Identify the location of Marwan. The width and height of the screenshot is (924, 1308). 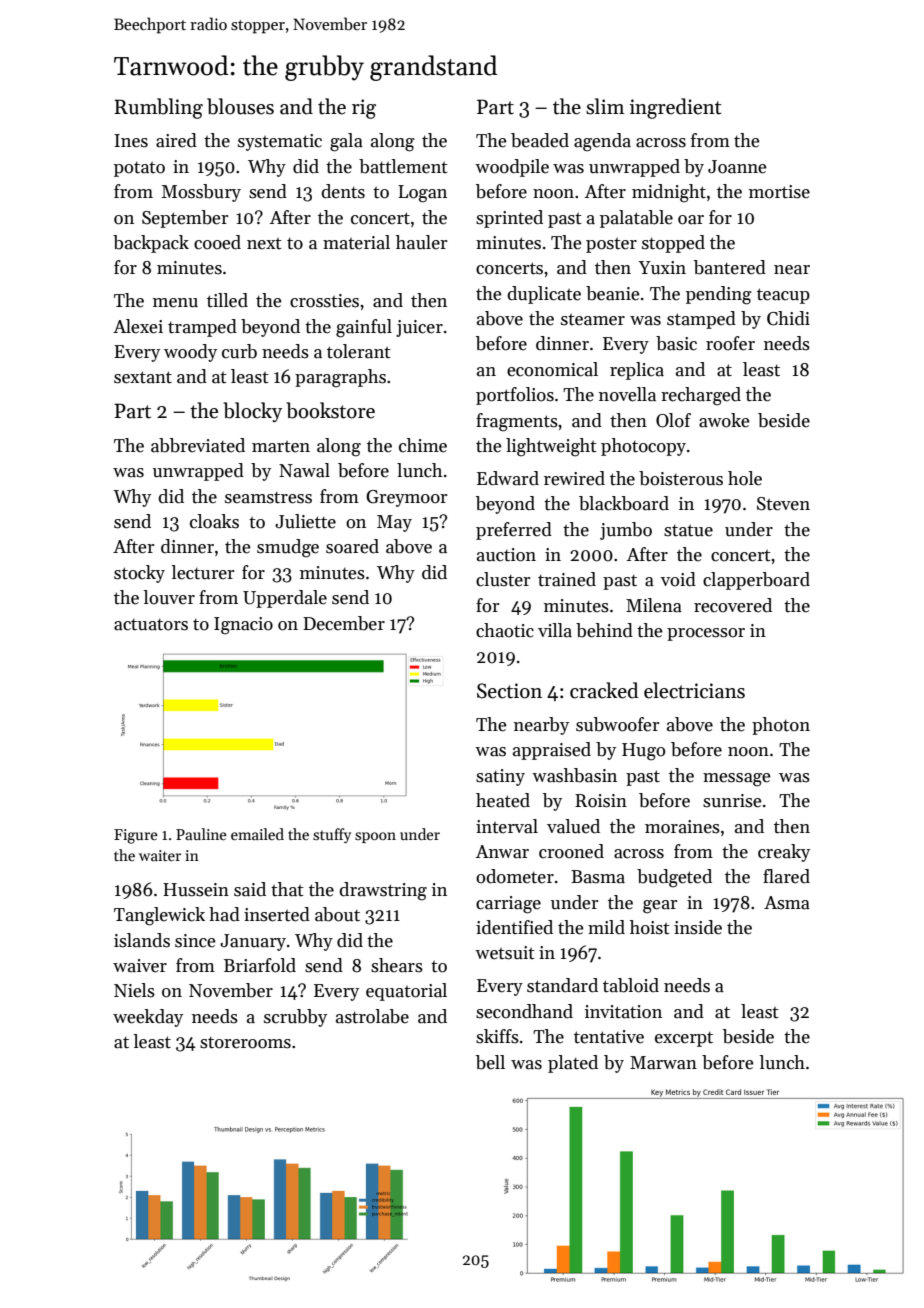
(663, 1063).
